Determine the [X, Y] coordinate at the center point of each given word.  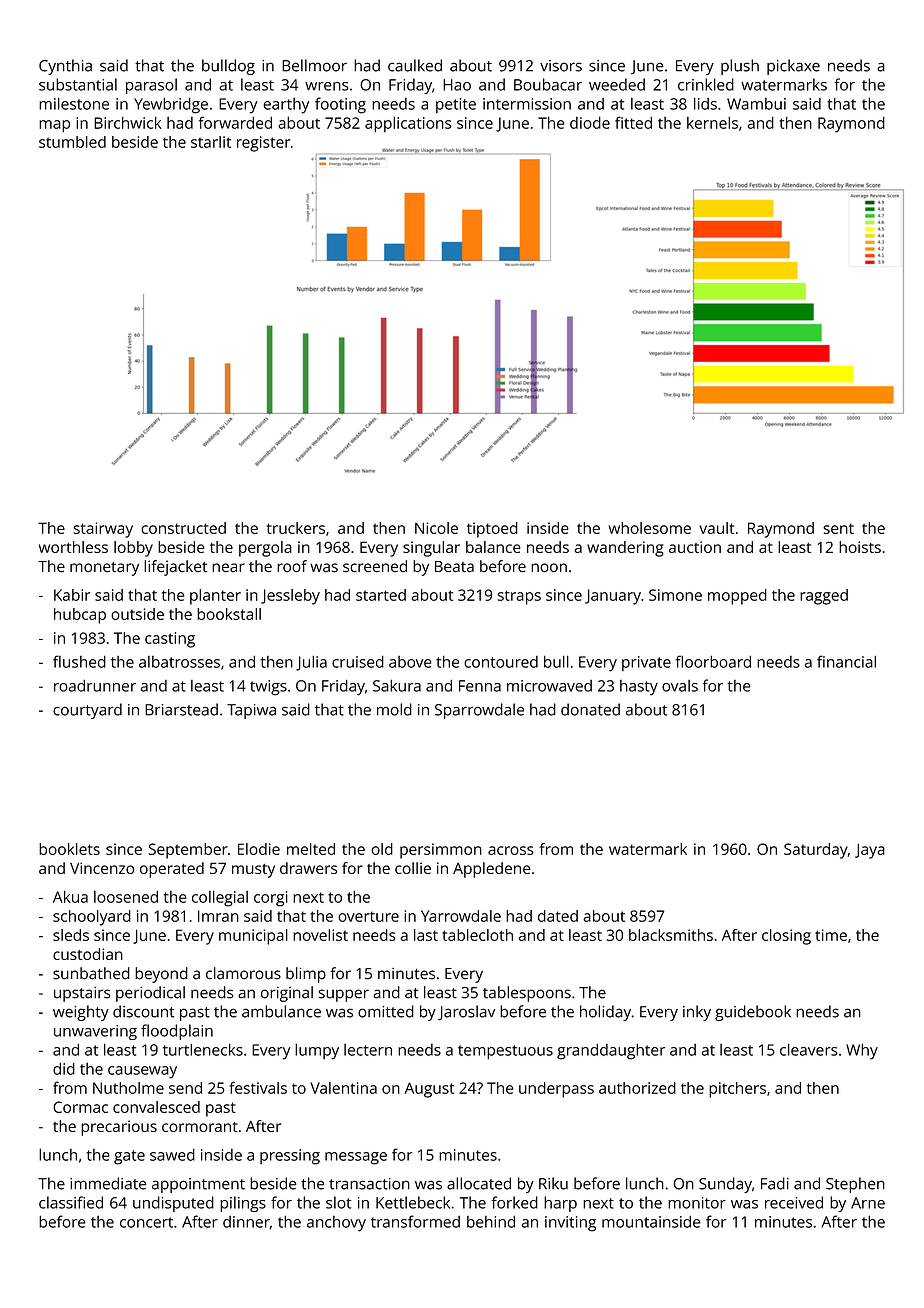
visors [561, 66]
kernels [712, 122]
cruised [358, 661]
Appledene [492, 870]
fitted [633, 122]
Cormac [80, 1107]
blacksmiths [671, 935]
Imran [218, 916]
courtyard [87, 711]
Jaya [870, 851]
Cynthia [65, 67]
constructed [183, 528]
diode [590, 122]
